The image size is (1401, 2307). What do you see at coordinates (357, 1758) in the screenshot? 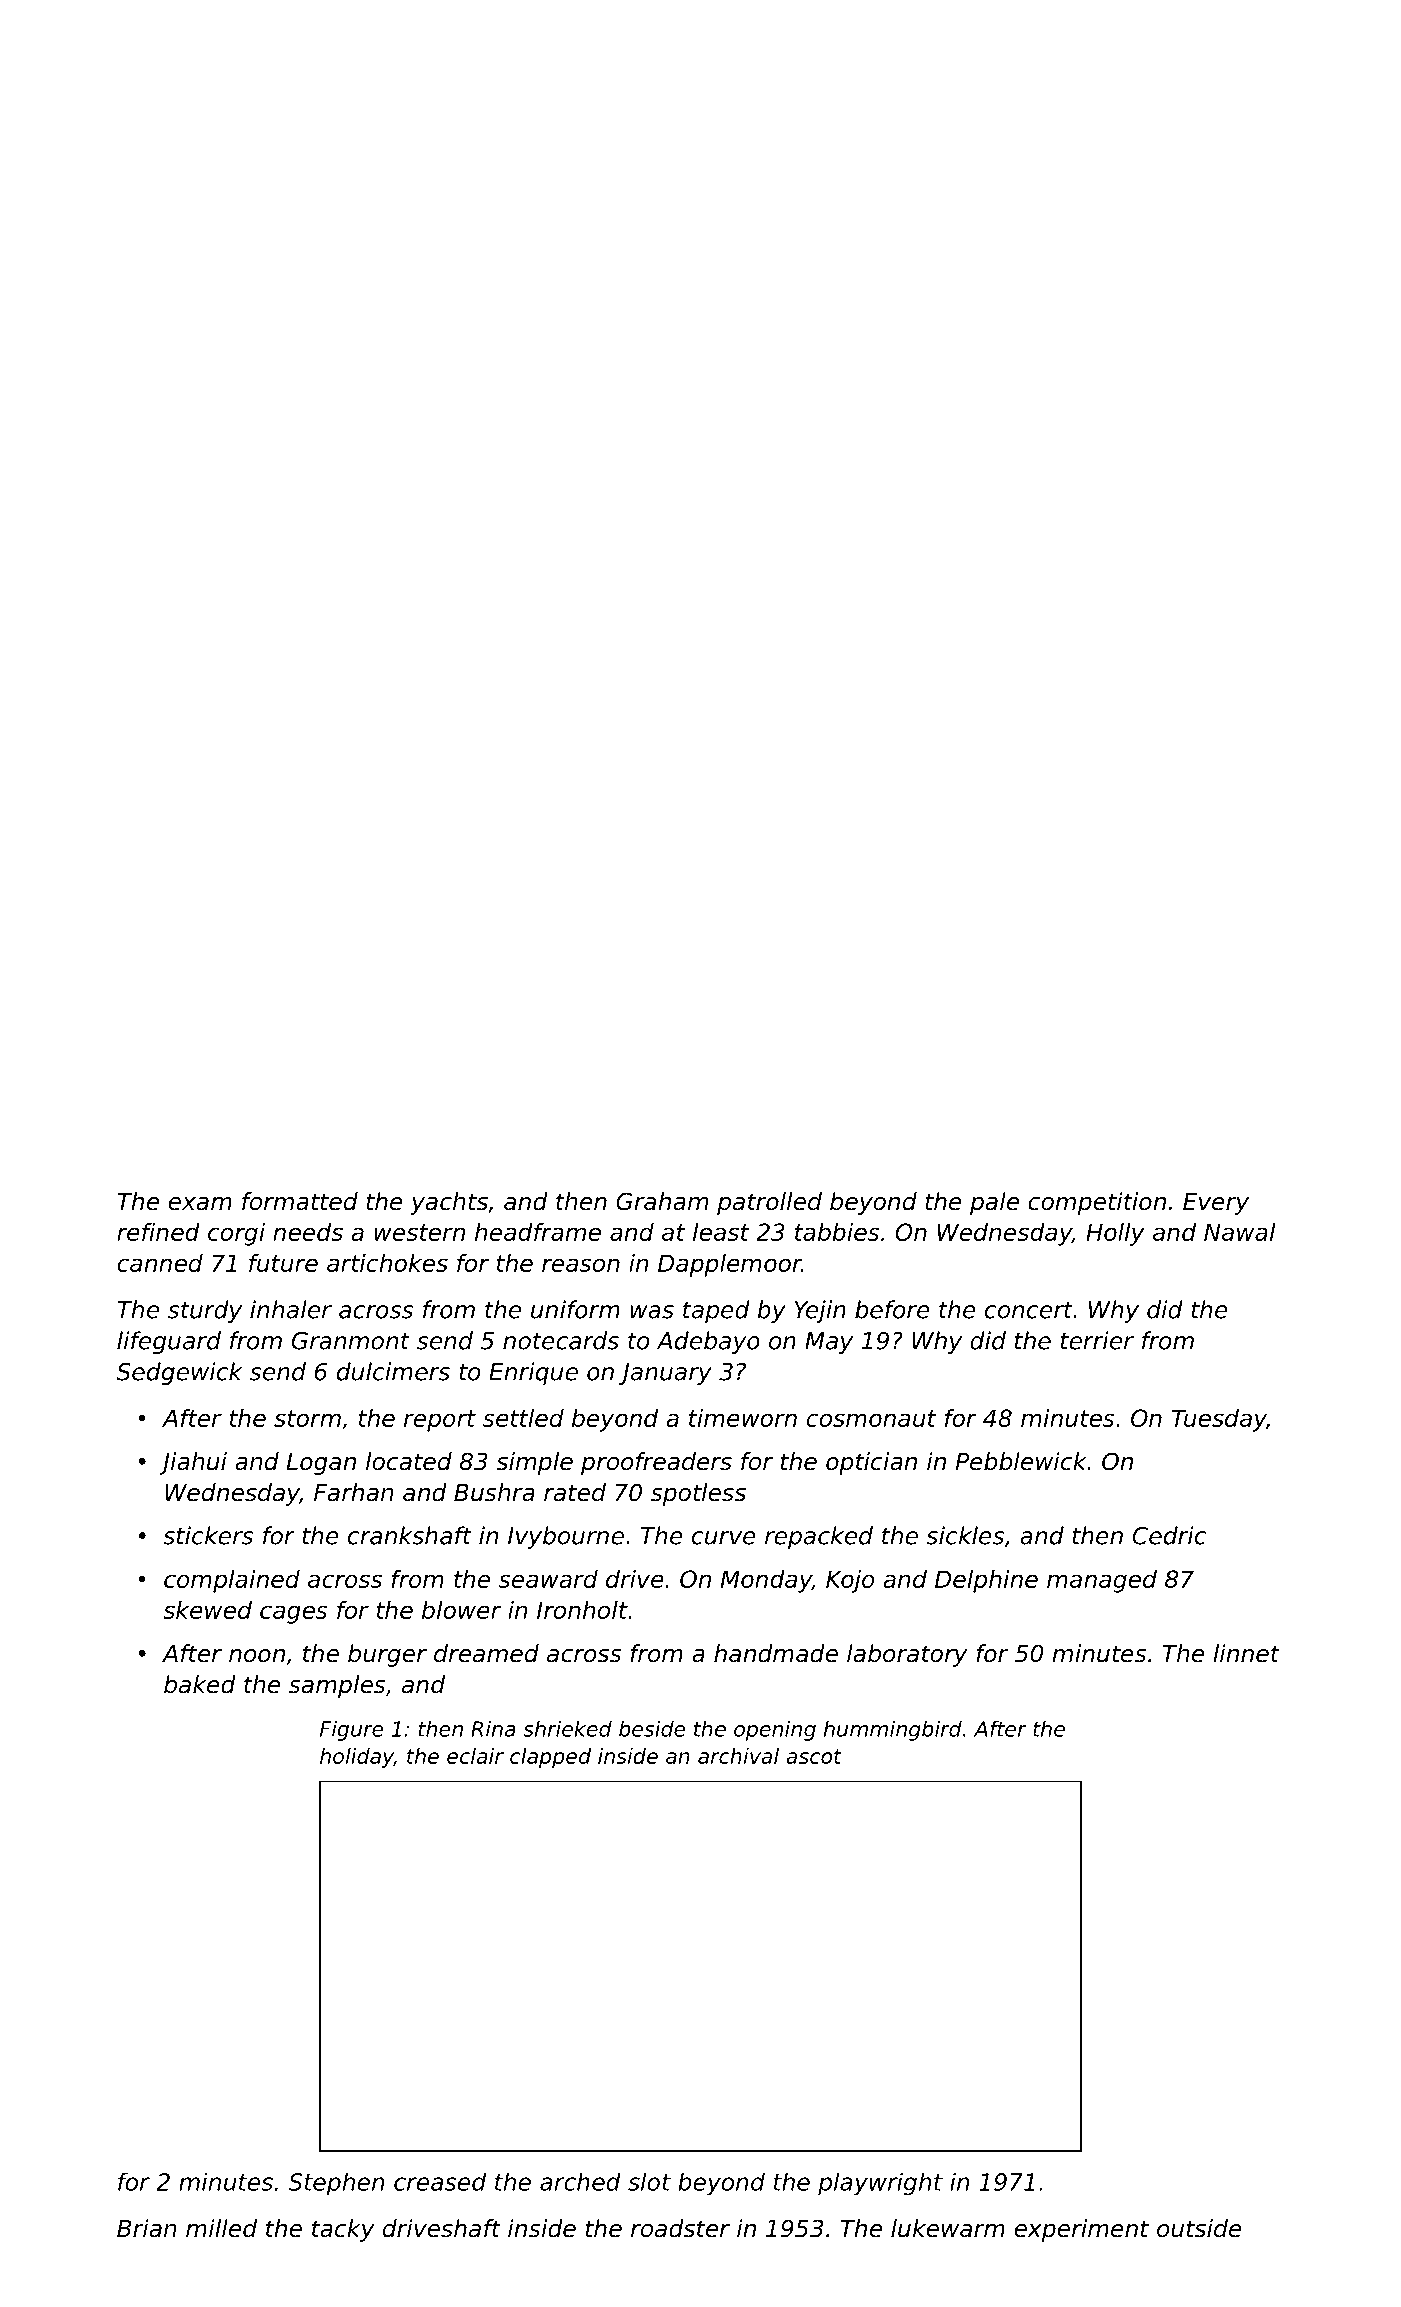
I see `holiday` at bounding box center [357, 1758].
